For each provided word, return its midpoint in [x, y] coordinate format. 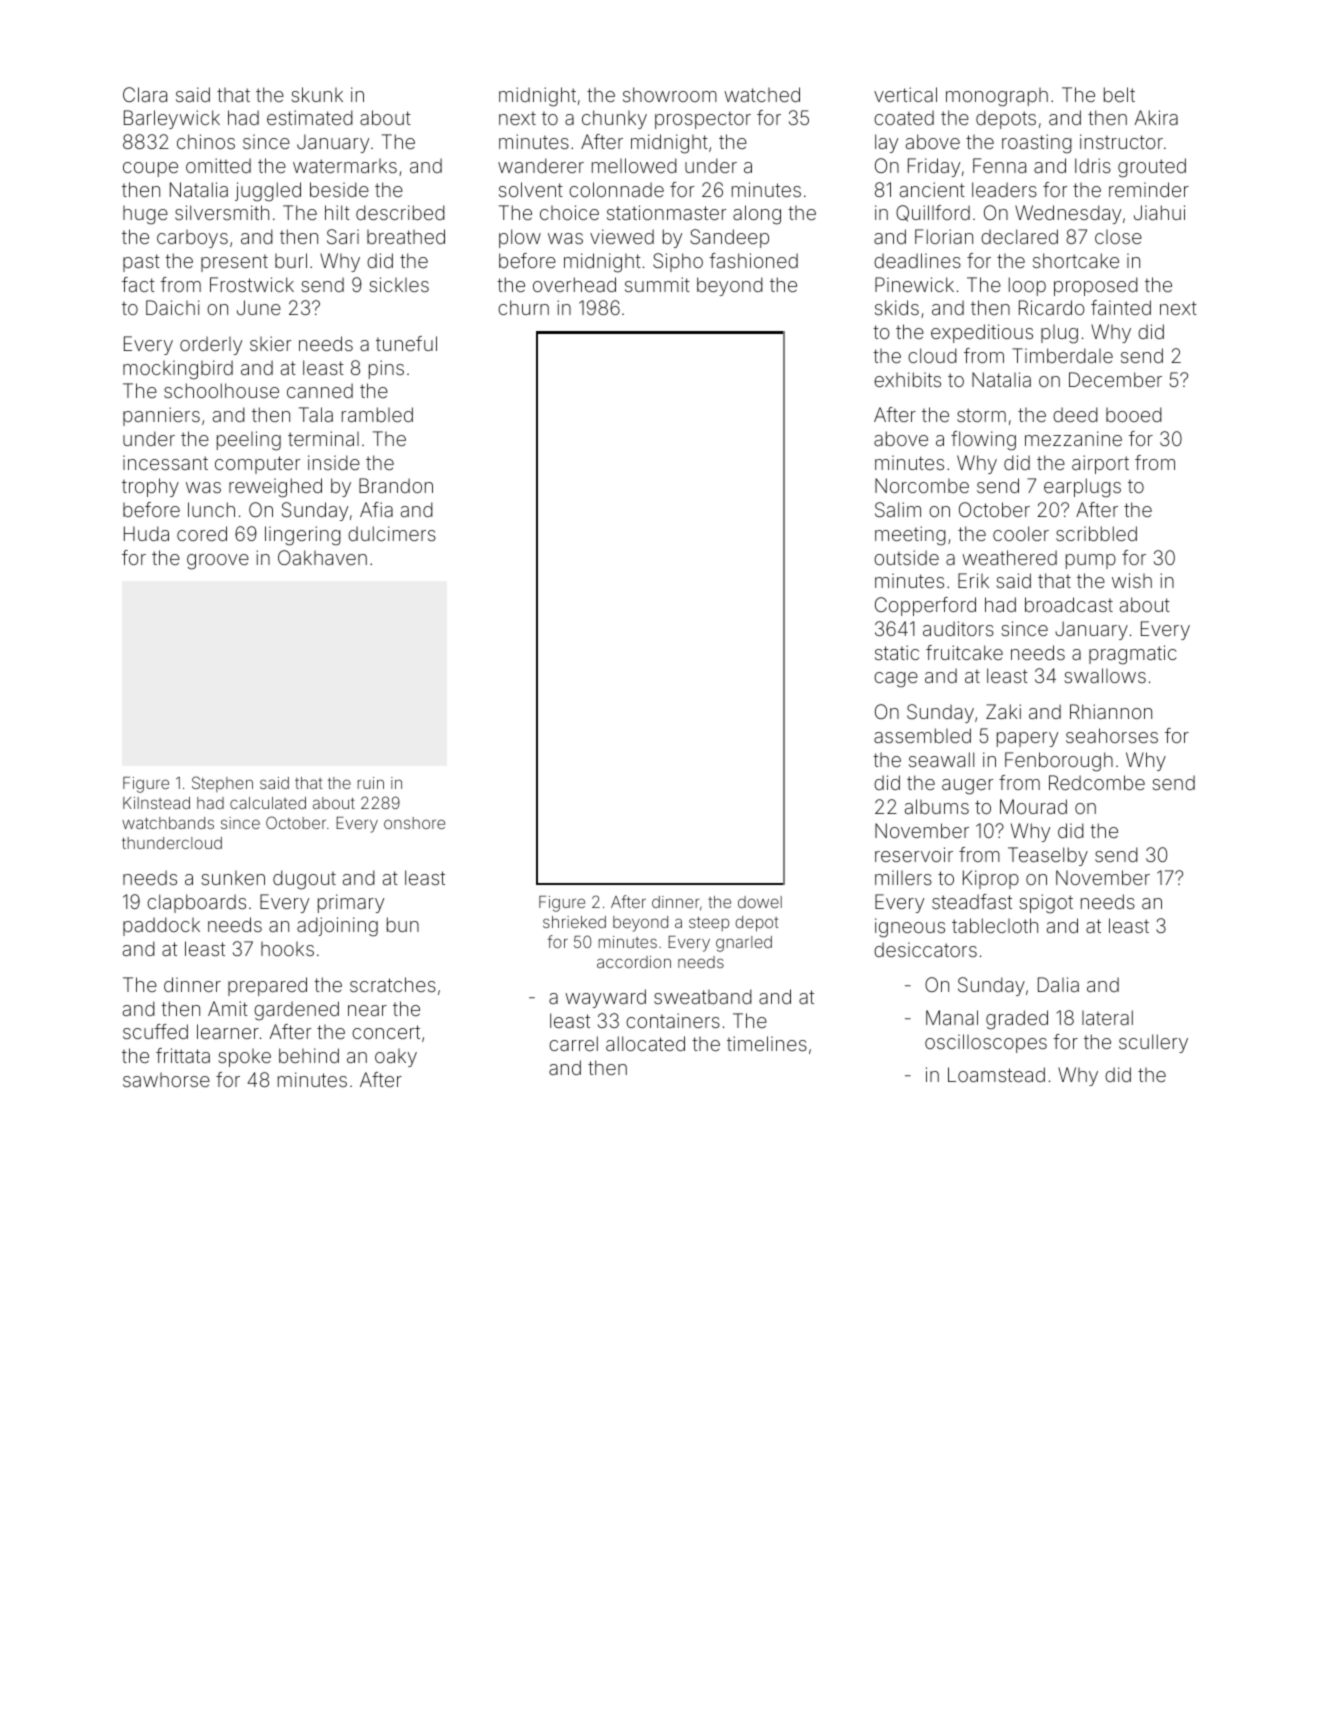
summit [657, 284]
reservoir [914, 854]
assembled [922, 735]
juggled [268, 192]
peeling [249, 441]
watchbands [168, 823]
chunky [614, 119]
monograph [997, 97]
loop [1027, 286]
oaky [396, 1058]
